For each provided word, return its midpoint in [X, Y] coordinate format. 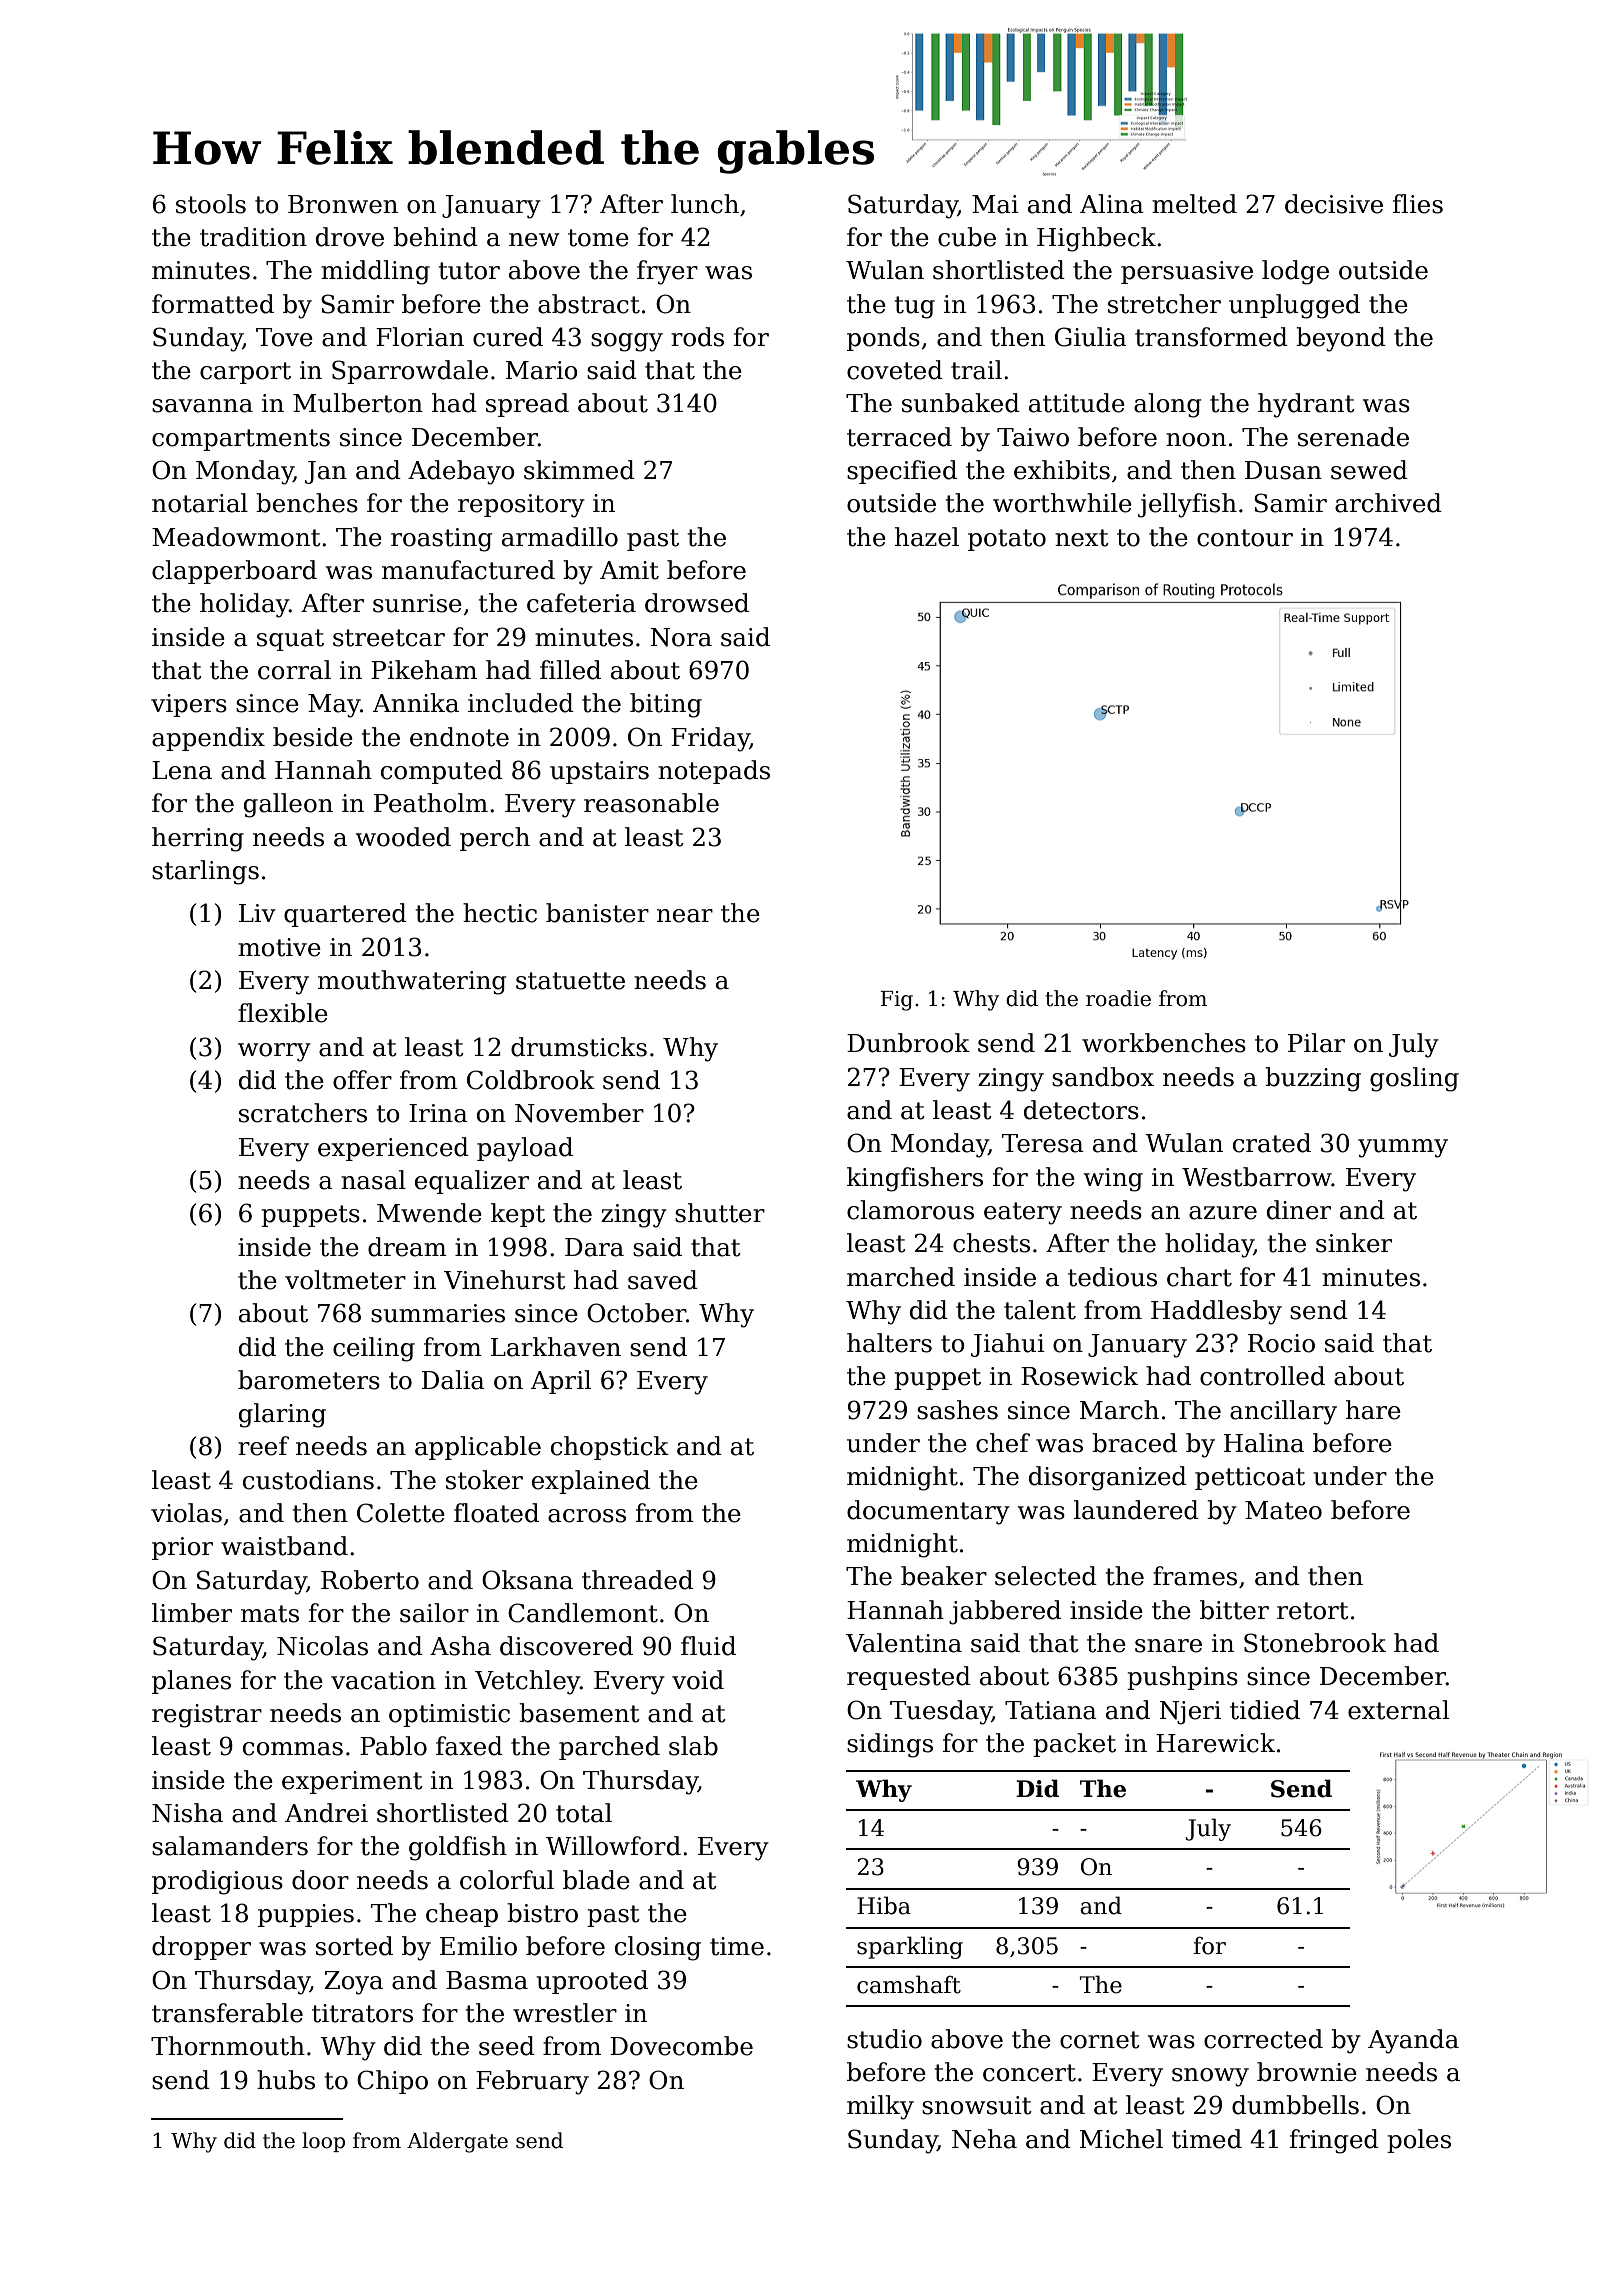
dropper [201, 1948]
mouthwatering [412, 982]
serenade [1353, 437]
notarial [200, 503]
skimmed [579, 470]
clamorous [910, 1210]
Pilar [1316, 1043]
